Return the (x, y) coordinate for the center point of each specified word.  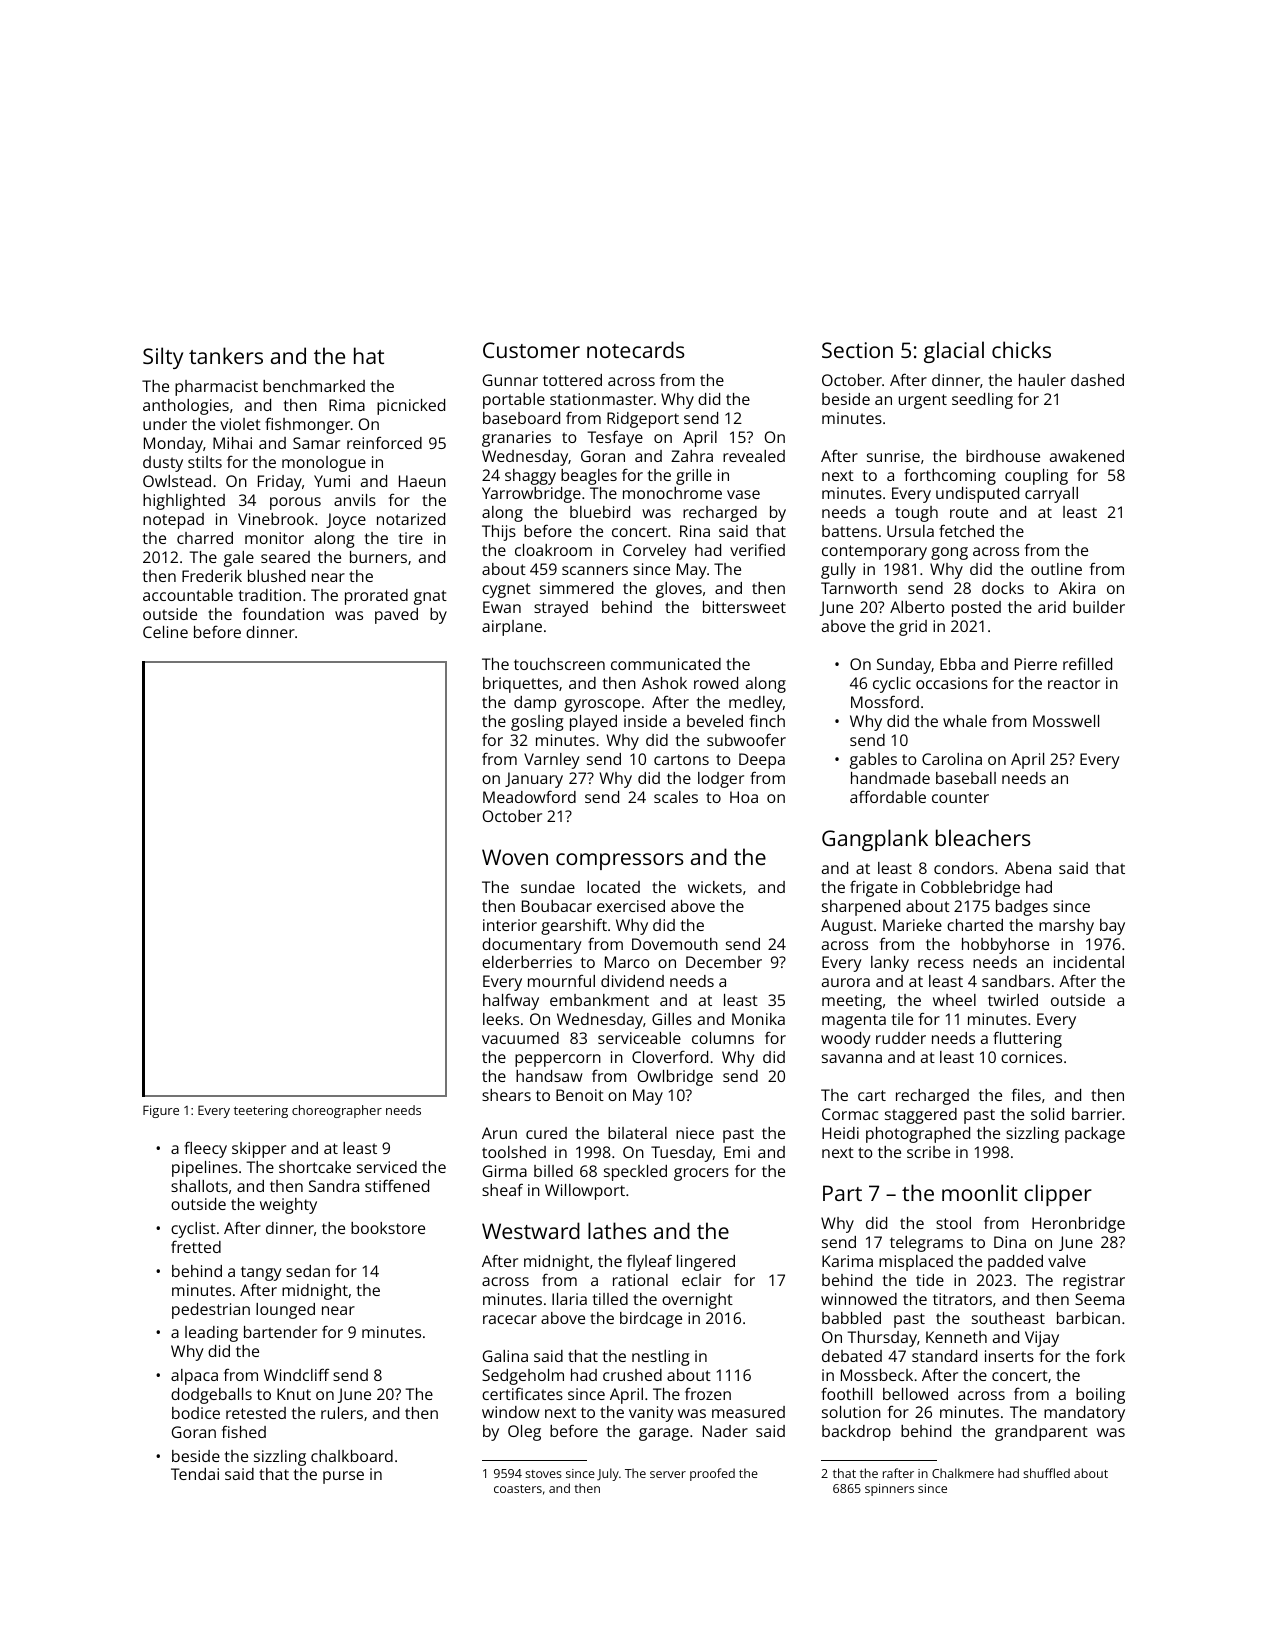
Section (857, 350)
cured (546, 1133)
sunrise (893, 456)
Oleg (524, 1433)
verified (757, 549)
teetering (261, 1111)
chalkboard (352, 1456)
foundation (283, 614)
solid (1047, 1114)
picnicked (411, 407)
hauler (1042, 380)
